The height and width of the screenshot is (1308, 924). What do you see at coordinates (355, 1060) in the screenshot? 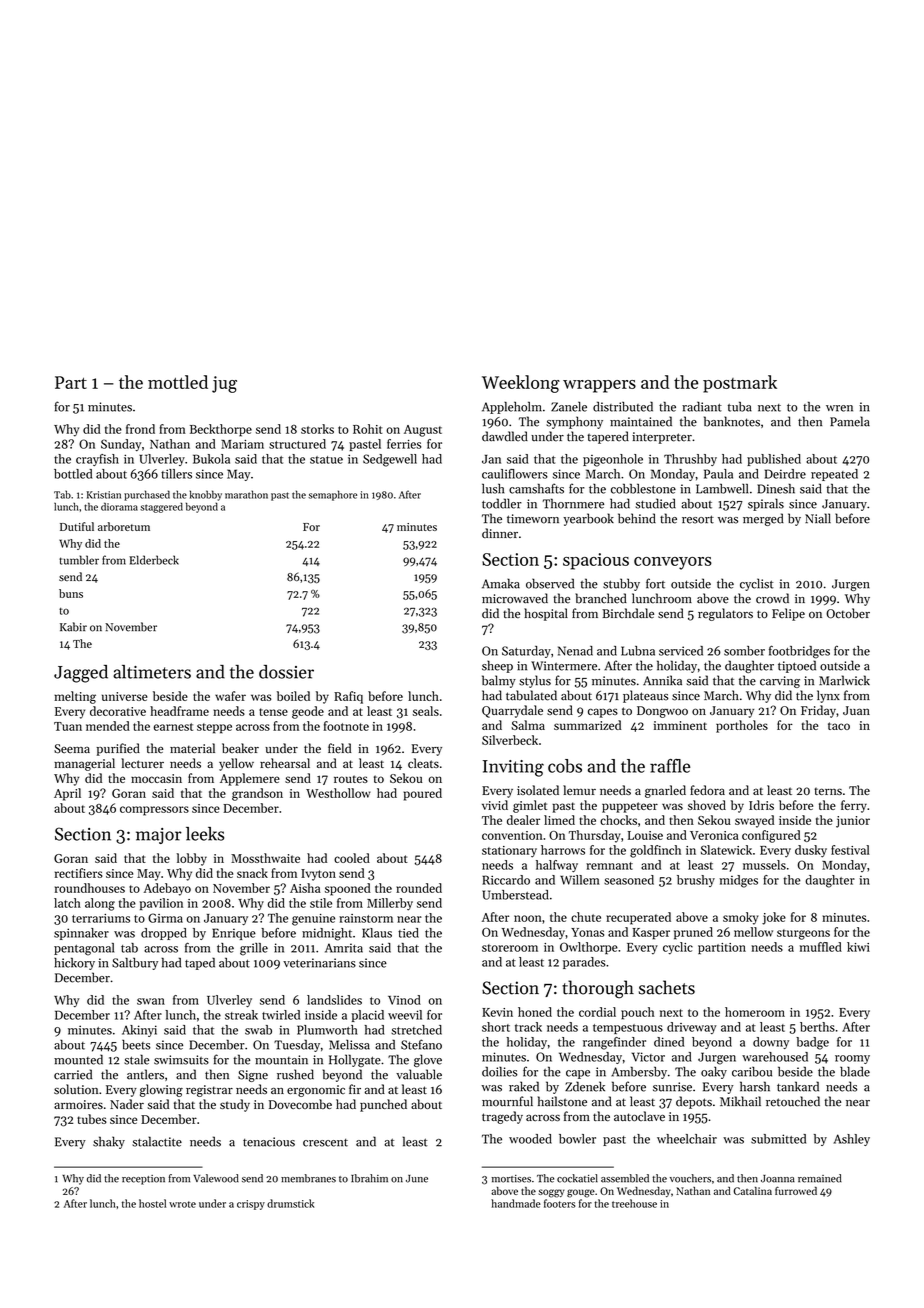
I see `Hollygate` at bounding box center [355, 1060].
